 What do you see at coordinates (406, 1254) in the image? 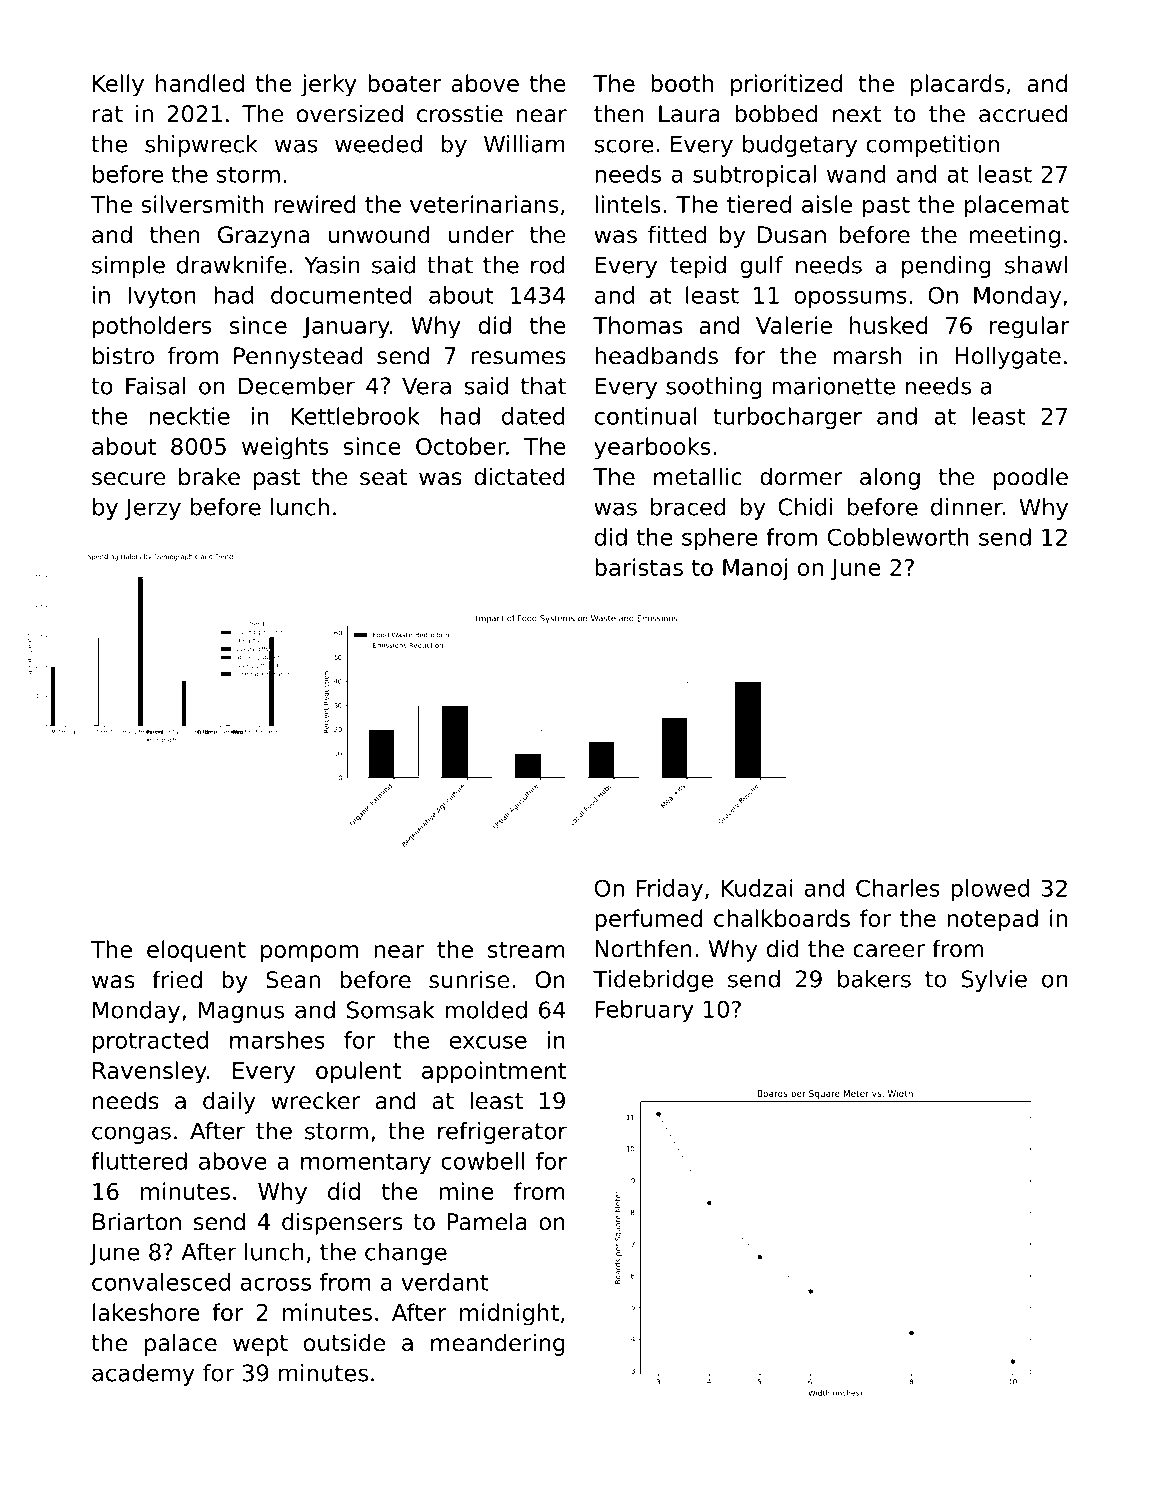
I see `change` at bounding box center [406, 1254].
